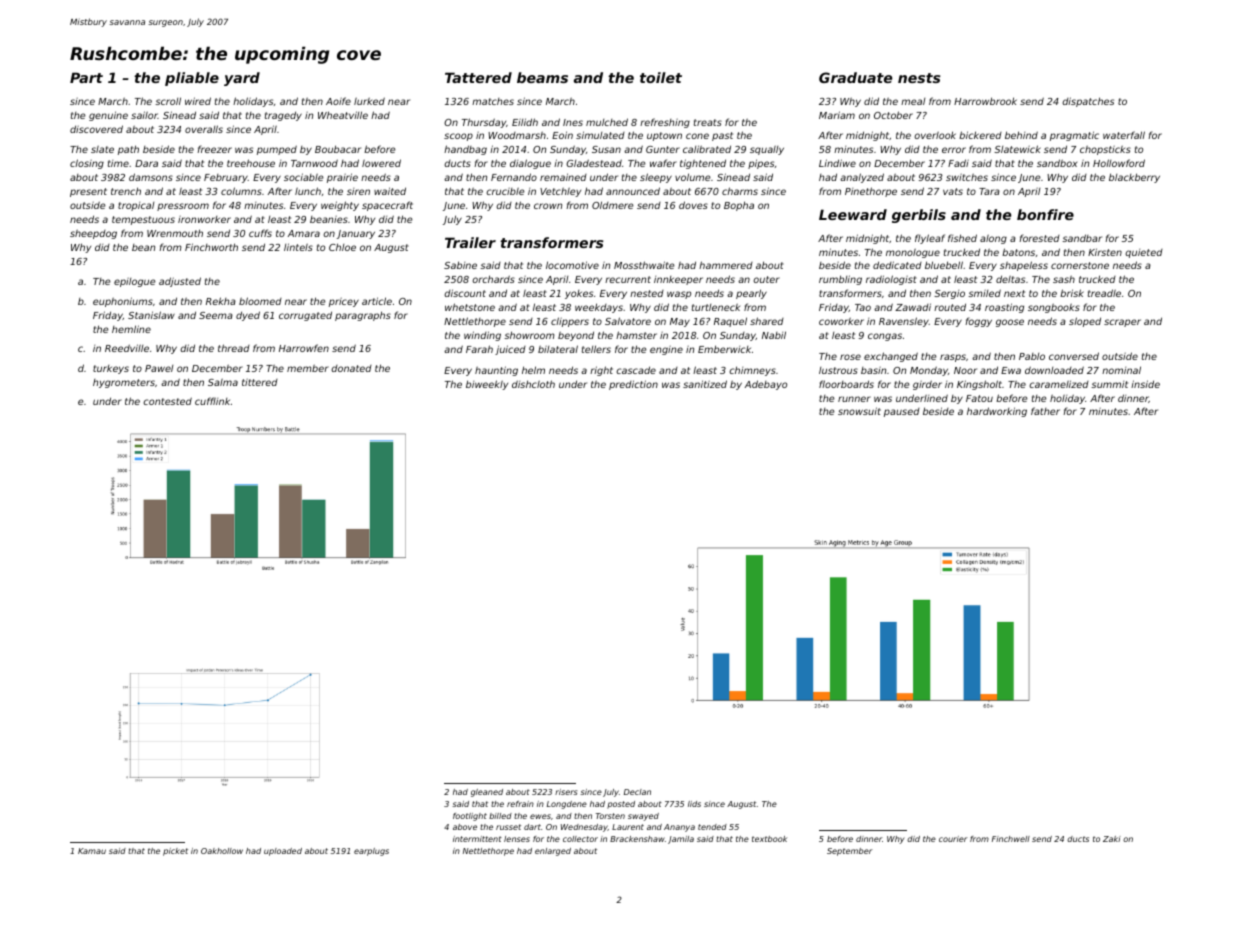 This screenshot has width=1233, height=952. I want to click on Declan, so click(637, 792).
